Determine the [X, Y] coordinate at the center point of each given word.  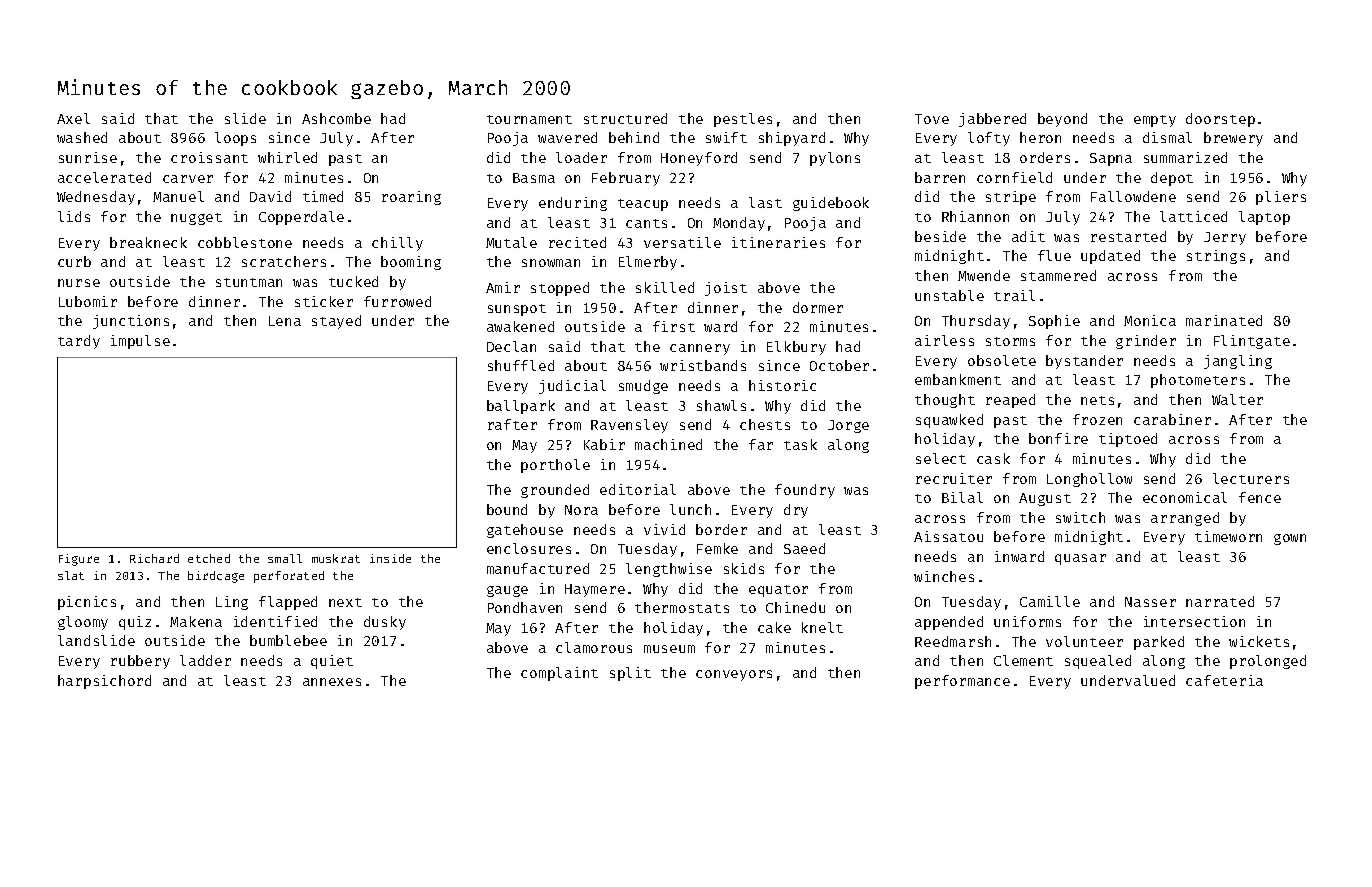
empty [1155, 121]
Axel [73, 118]
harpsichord [104, 682]
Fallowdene [1133, 196]
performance [962, 682]
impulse [140, 342]
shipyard [792, 139]
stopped [560, 289]
